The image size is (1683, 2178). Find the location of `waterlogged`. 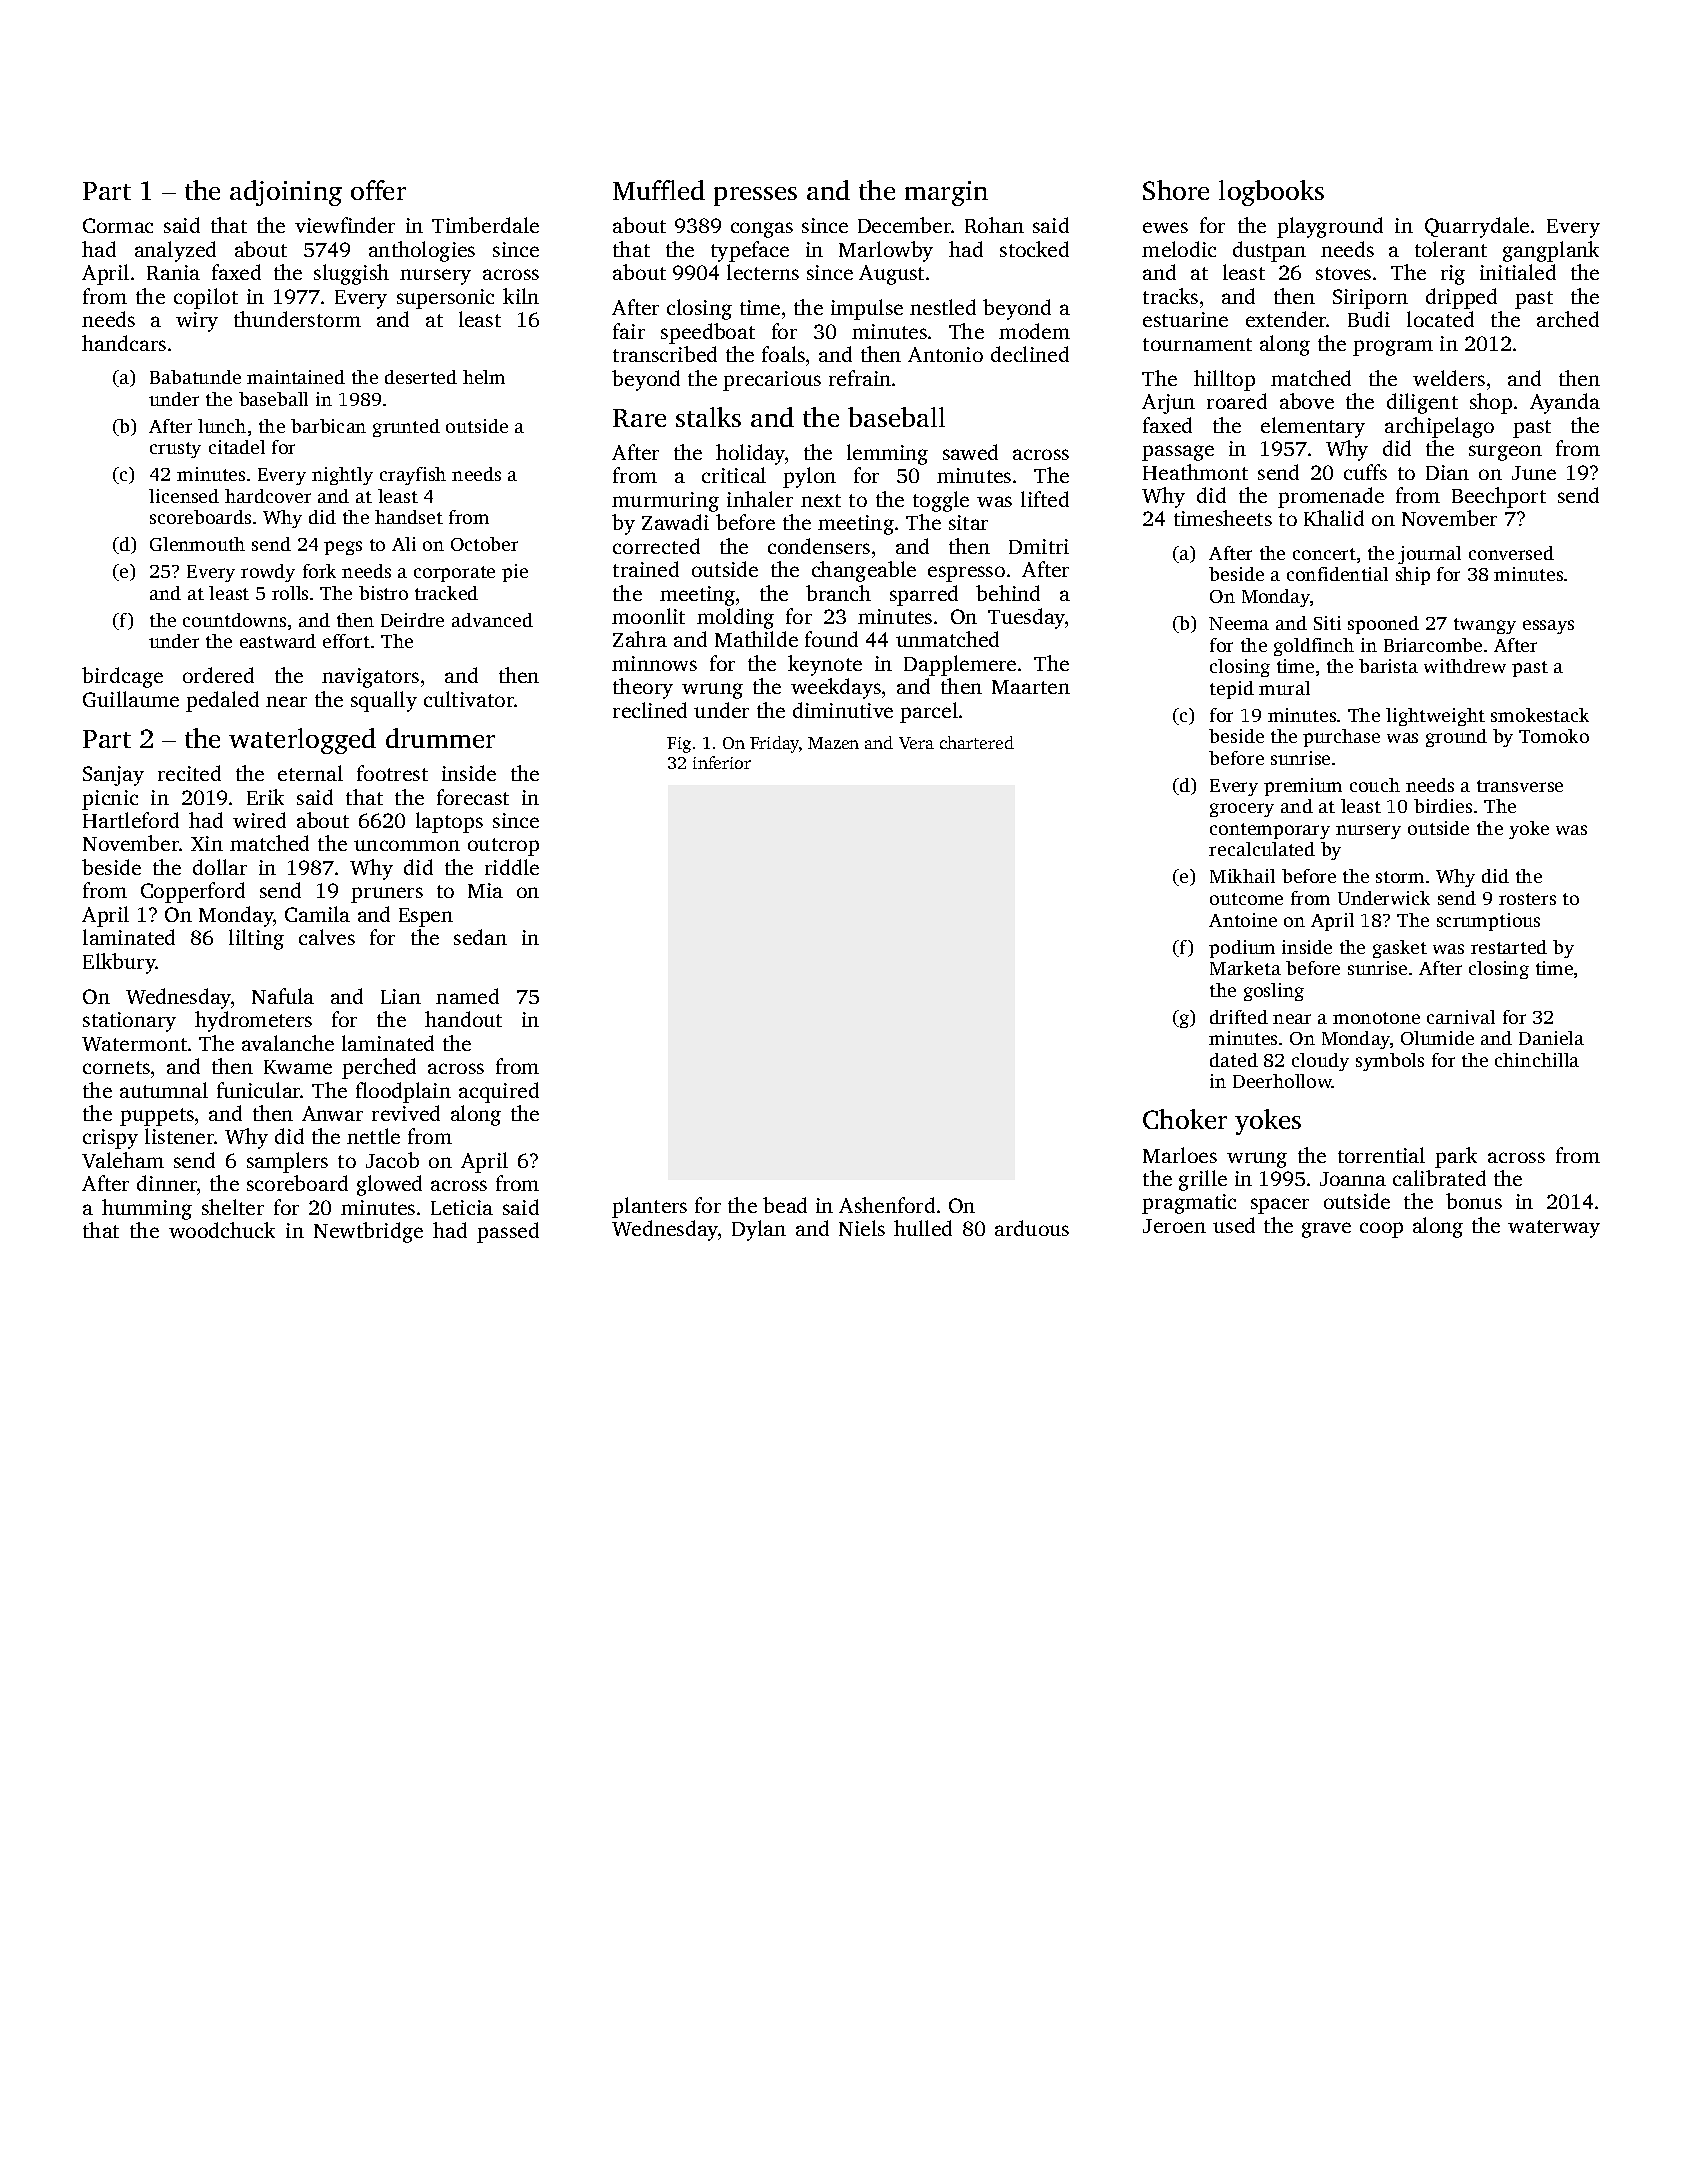

waterlogged is located at coordinates (302, 741).
